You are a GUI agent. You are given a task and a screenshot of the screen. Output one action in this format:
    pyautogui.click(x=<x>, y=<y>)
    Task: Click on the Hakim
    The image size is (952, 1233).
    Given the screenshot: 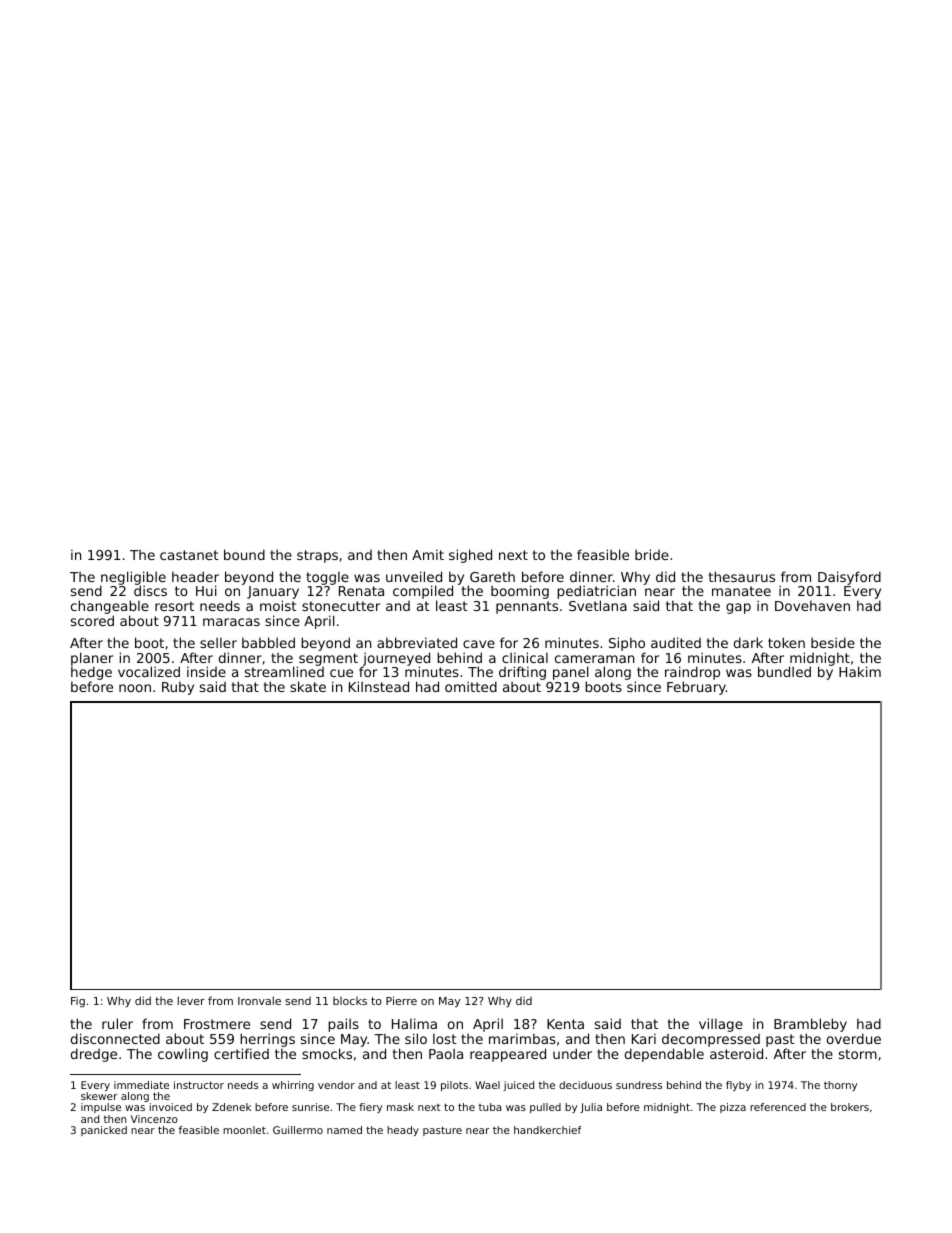 What is the action you would take?
    pyautogui.click(x=860, y=671)
